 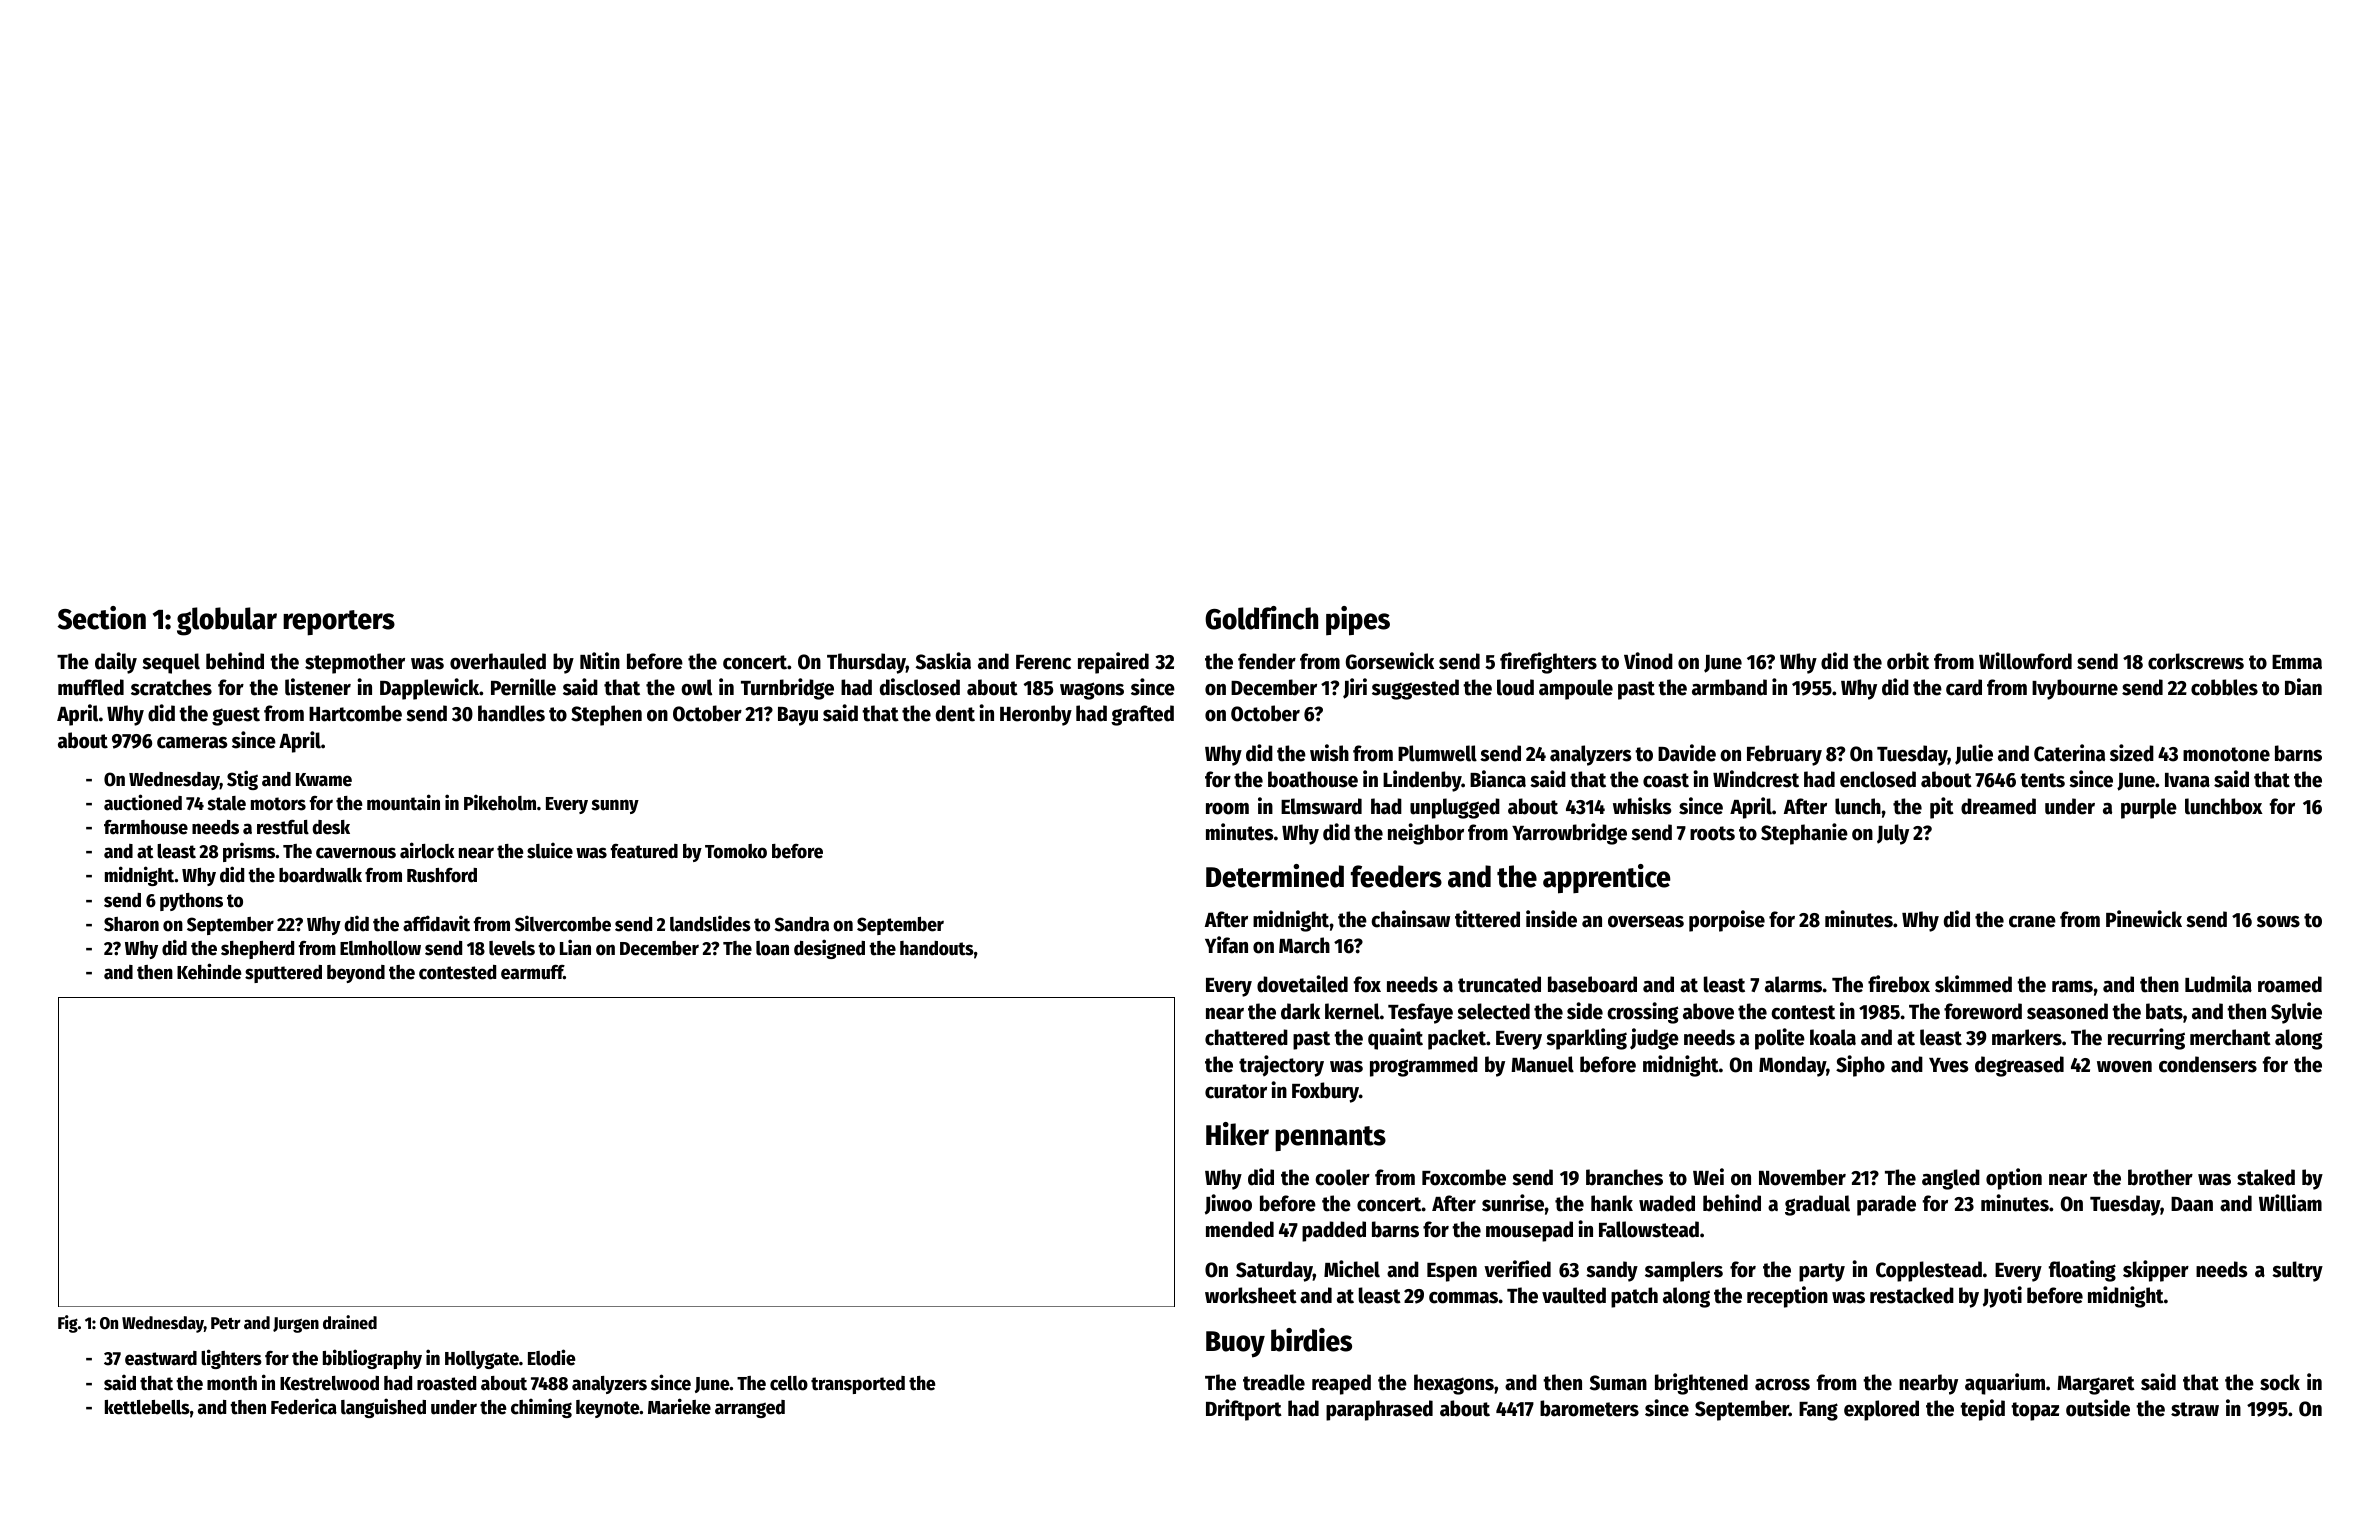 What do you see at coordinates (1804, 834) in the image?
I see `Stephanie` at bounding box center [1804, 834].
